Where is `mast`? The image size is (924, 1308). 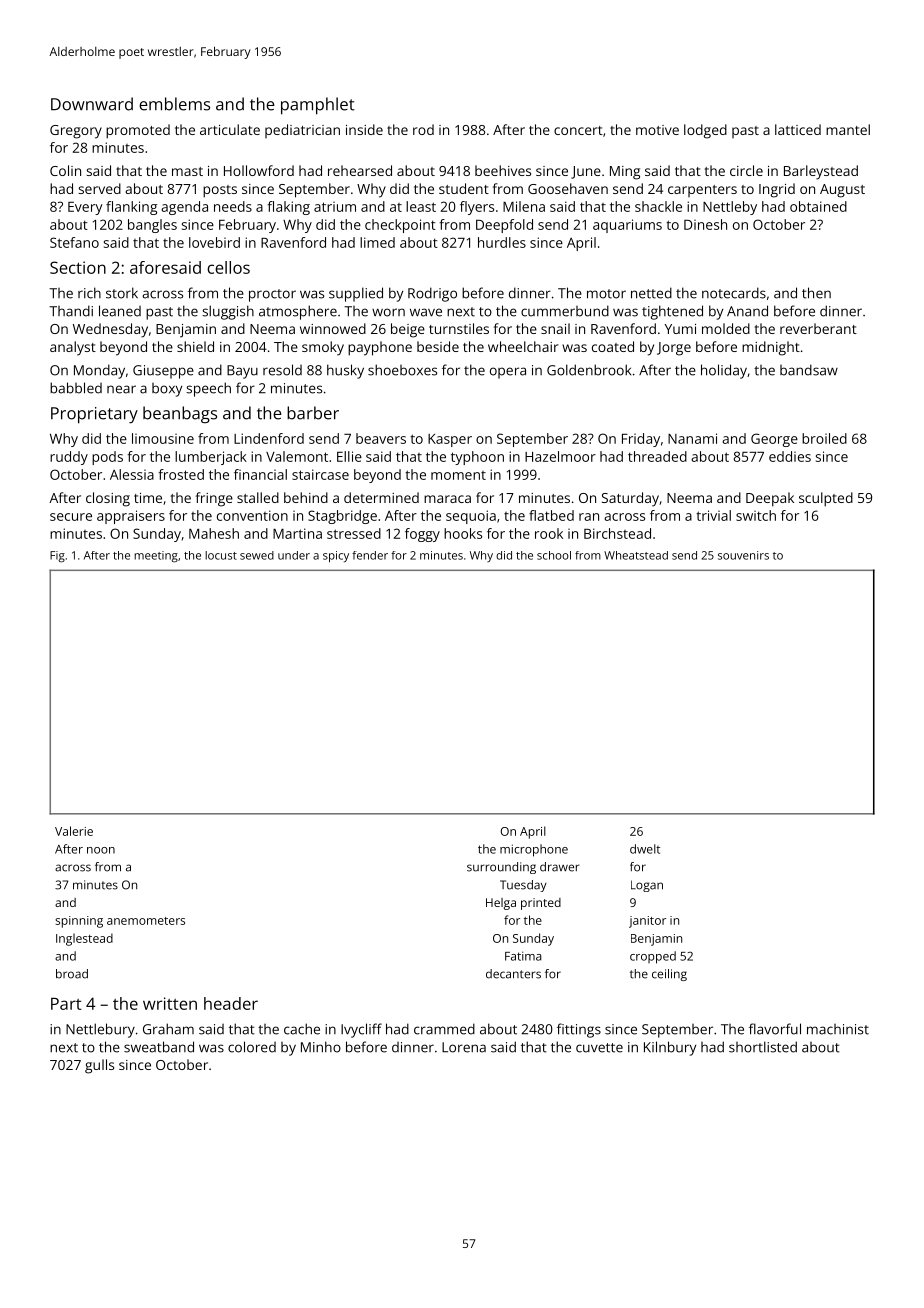 mast is located at coordinates (187, 171).
